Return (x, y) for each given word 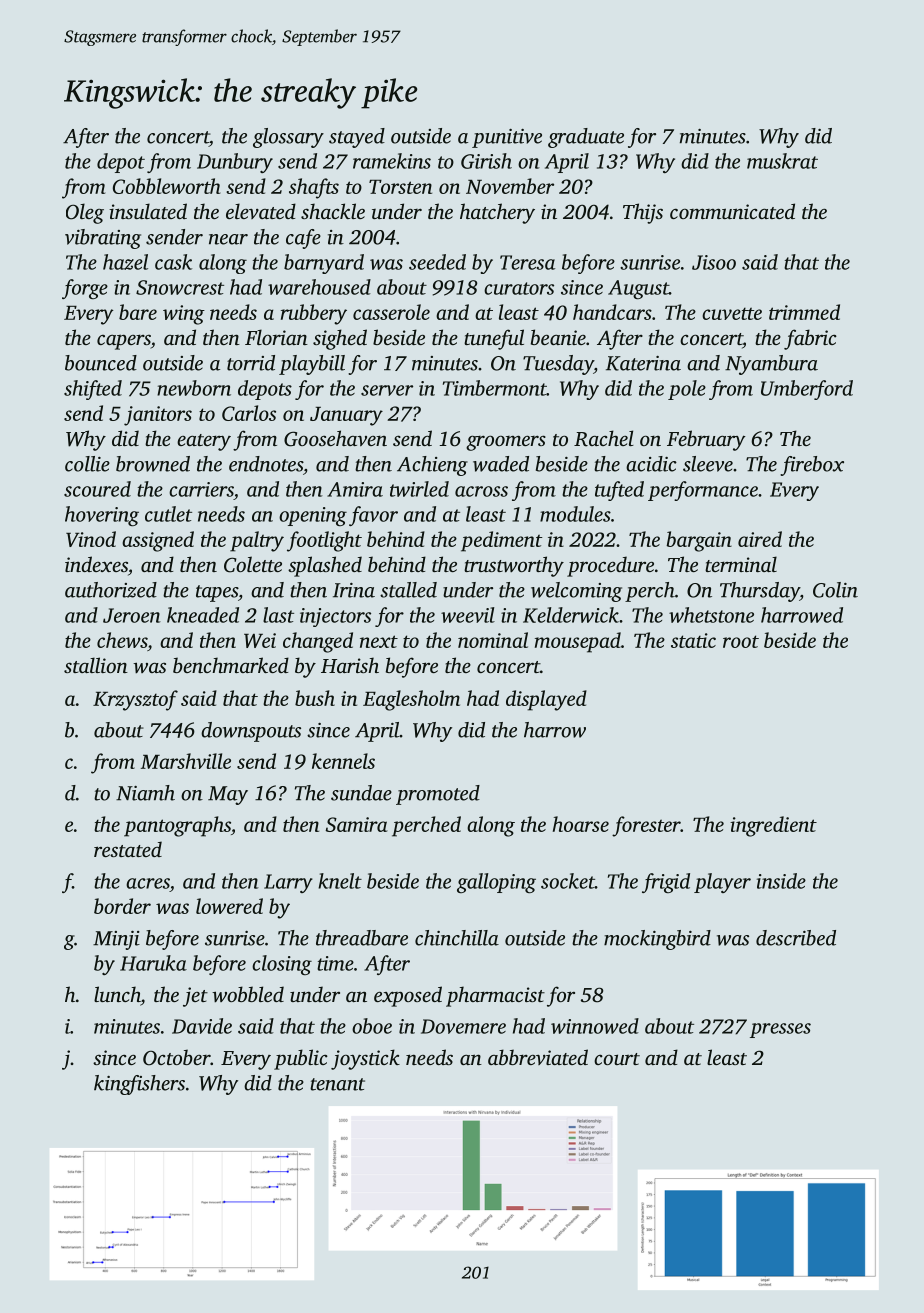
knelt (340, 881)
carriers (201, 489)
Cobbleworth (166, 186)
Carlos (249, 413)
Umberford (807, 390)
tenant (337, 1084)
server (387, 390)
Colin (835, 590)
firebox (812, 466)
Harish (350, 665)
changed (318, 642)
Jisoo (714, 262)
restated (128, 849)
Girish (486, 161)
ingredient (773, 826)
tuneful (494, 339)
